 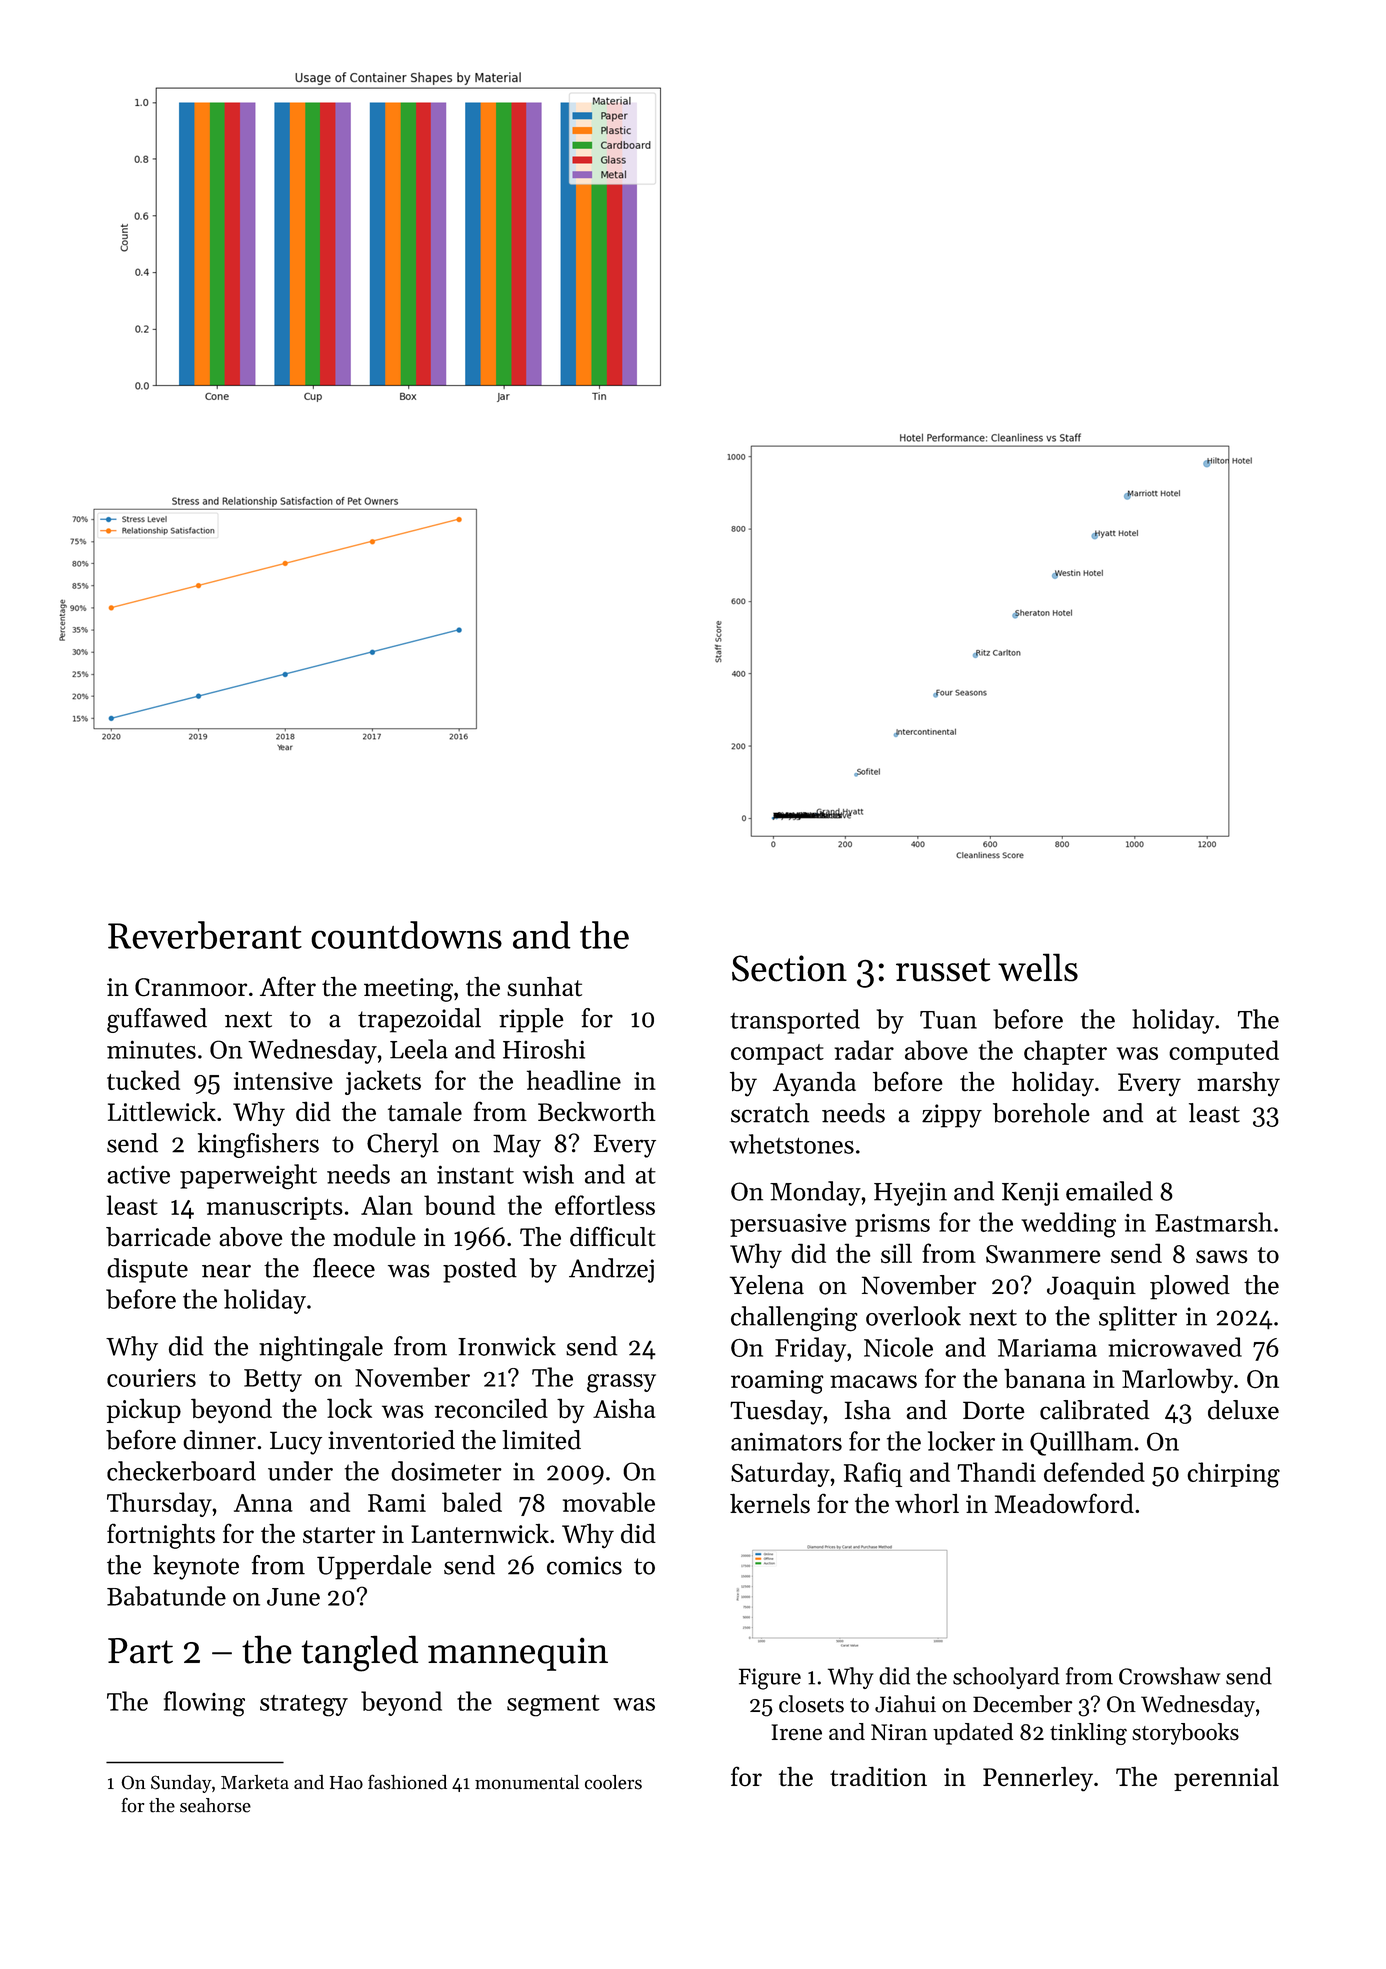 What do you see at coordinates (205, 935) in the screenshot?
I see `Reverberant` at bounding box center [205, 935].
